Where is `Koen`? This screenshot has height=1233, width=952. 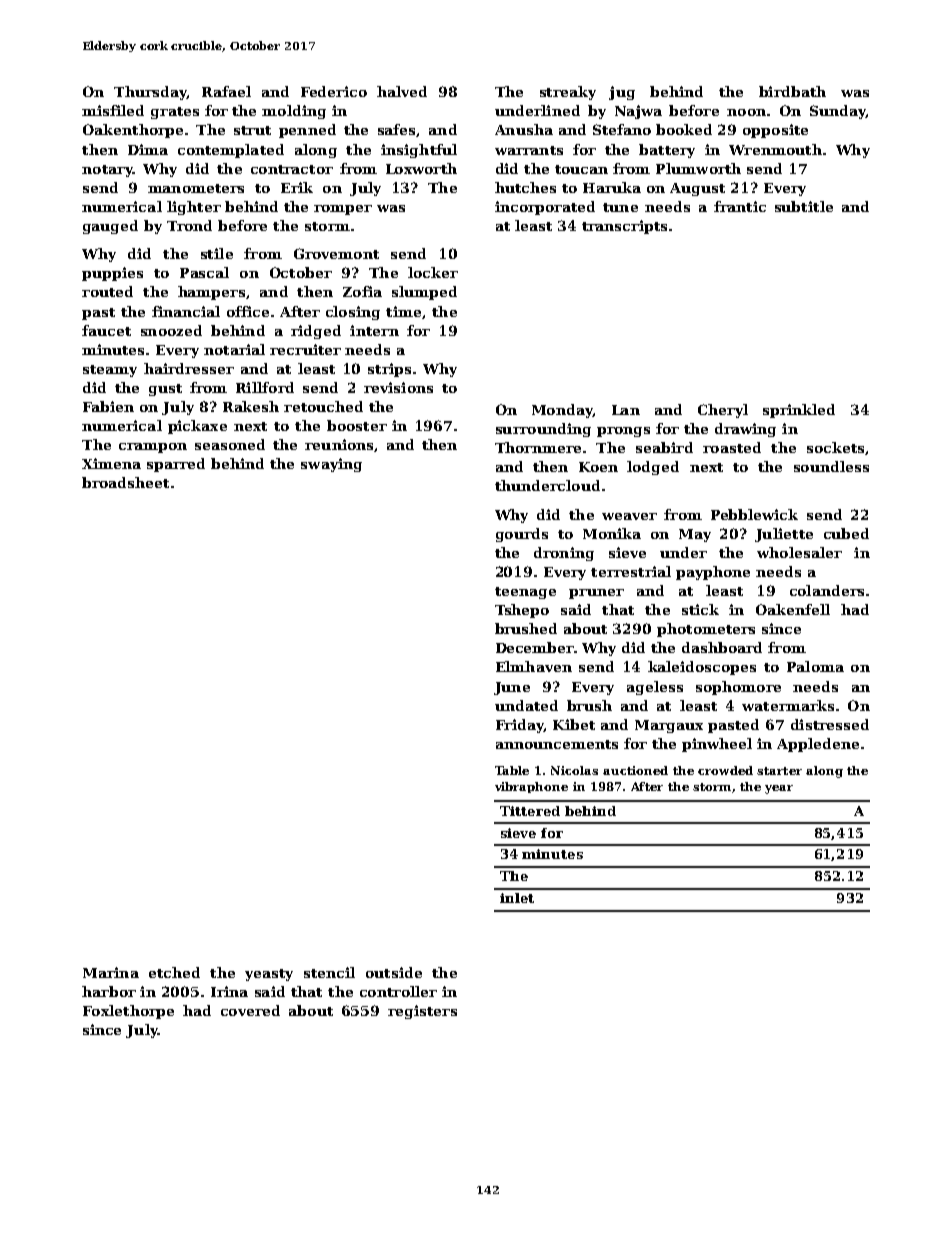 Koen is located at coordinates (598, 467).
